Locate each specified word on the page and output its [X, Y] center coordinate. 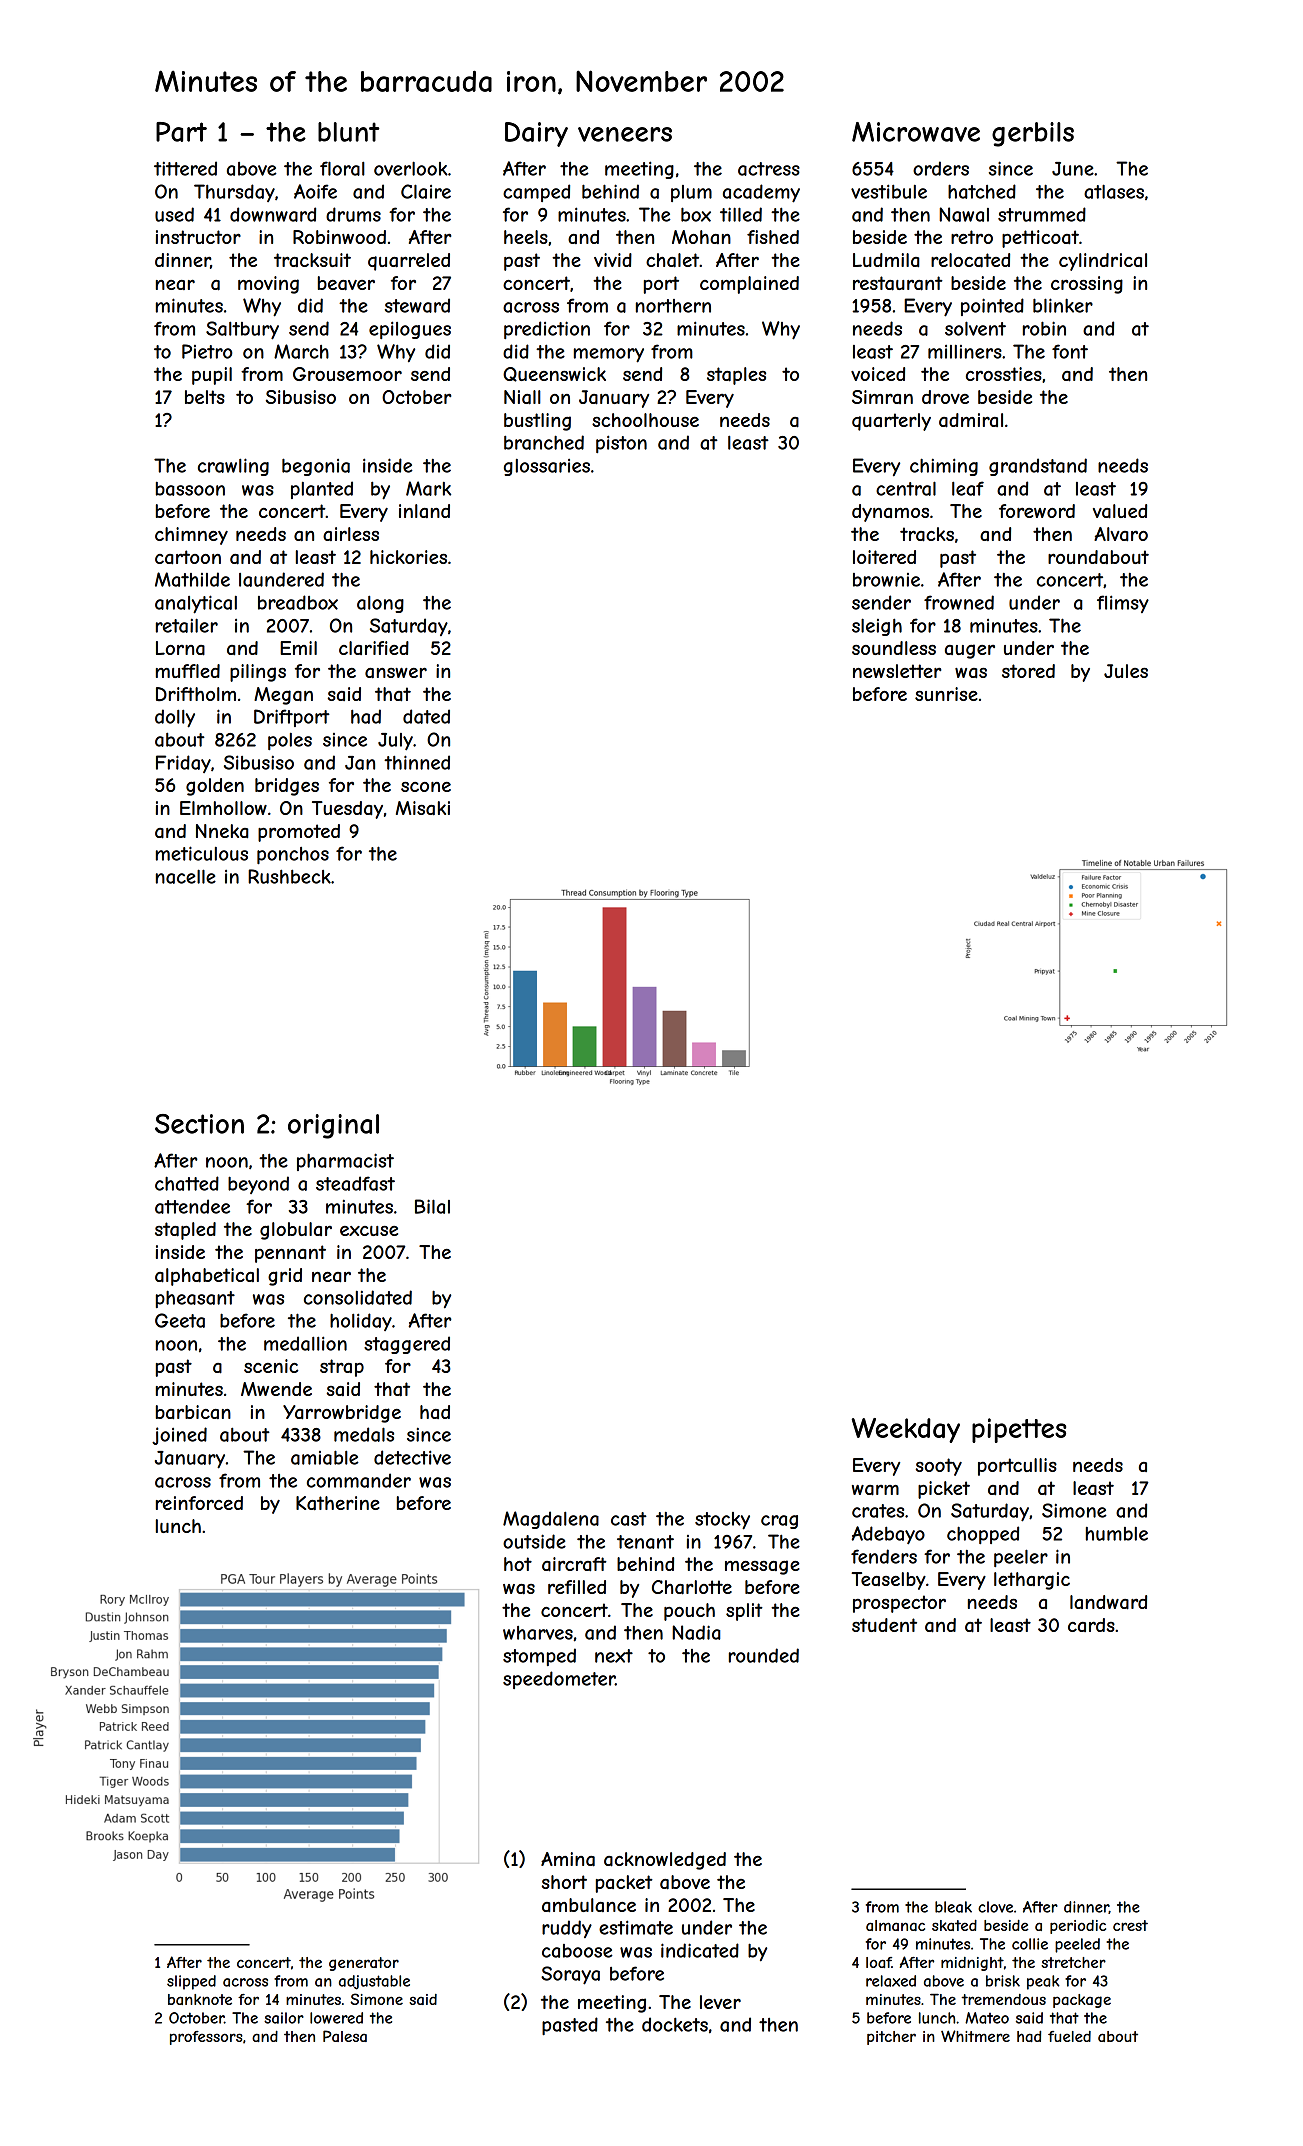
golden [215, 787]
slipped [191, 1982]
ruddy [567, 1929]
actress [769, 169]
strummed [1042, 214]
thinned [417, 762]
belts [205, 397]
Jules [1126, 671]
